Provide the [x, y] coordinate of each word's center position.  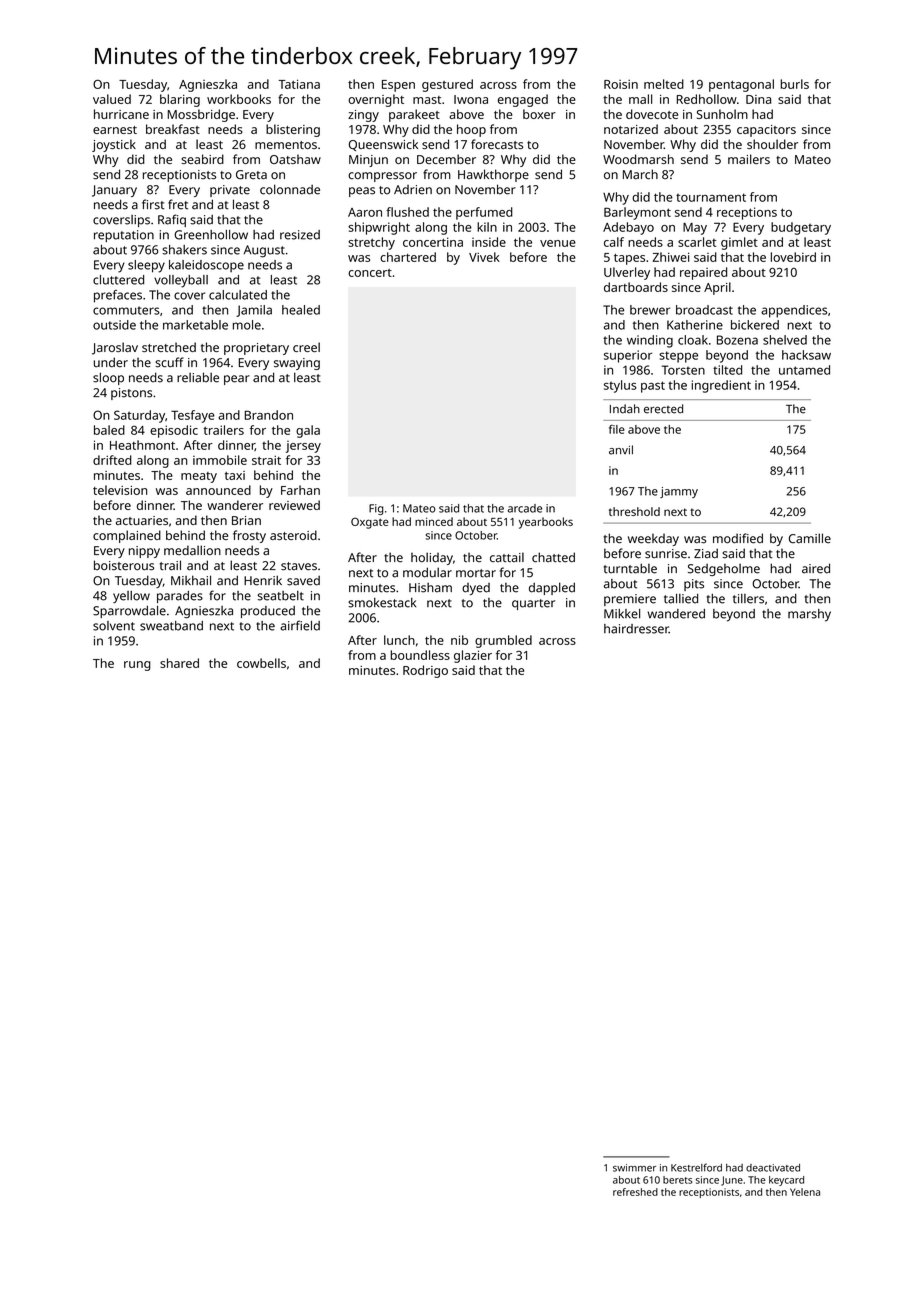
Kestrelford [696, 1167]
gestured [447, 85]
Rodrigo [425, 671]
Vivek [484, 257]
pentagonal [741, 85]
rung [137, 666]
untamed [804, 370]
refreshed [635, 1192]
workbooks [239, 99]
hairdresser [636, 629]
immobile [220, 460]
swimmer [634, 1168]
